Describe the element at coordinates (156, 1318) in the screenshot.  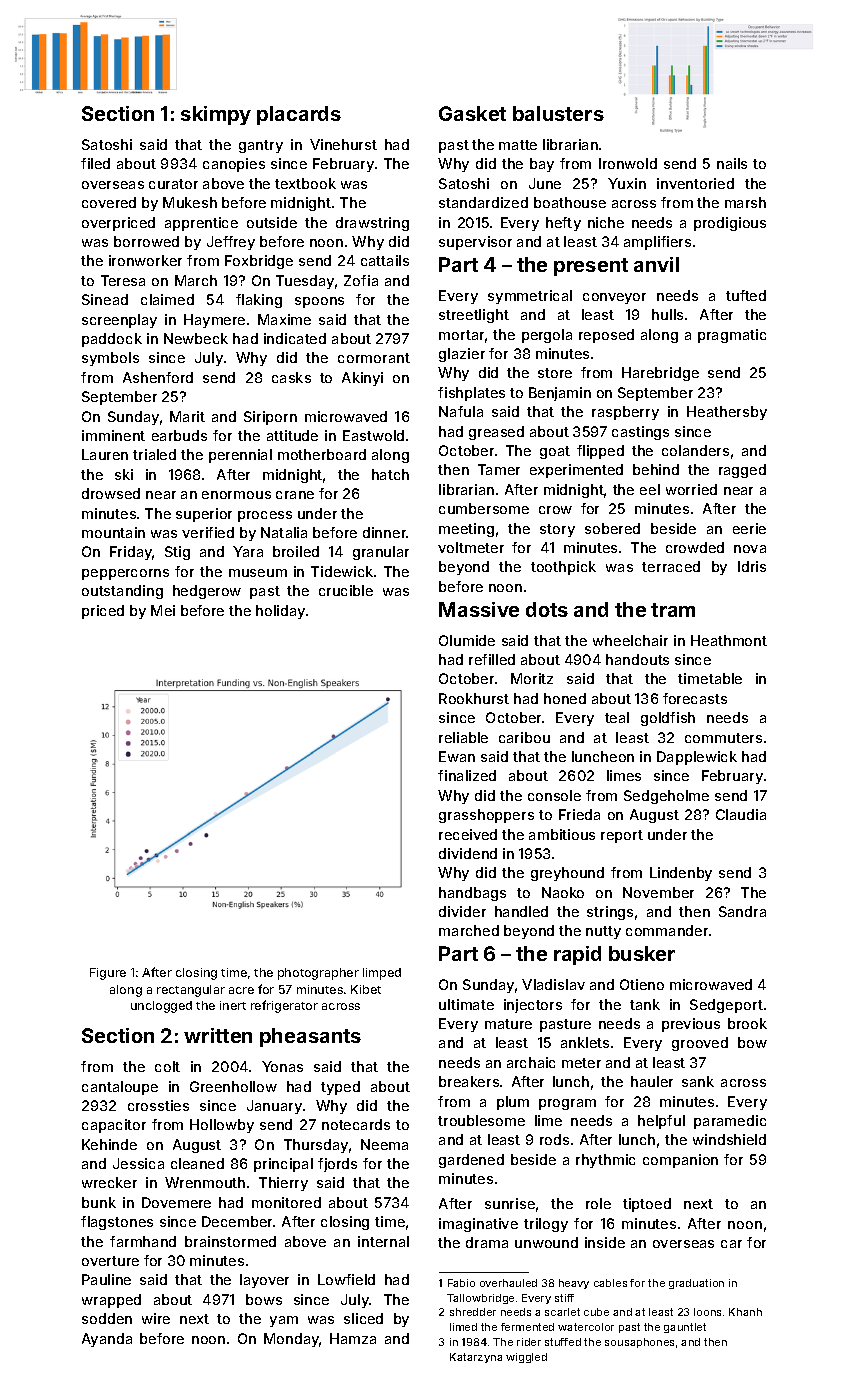
I see `wire` at that location.
